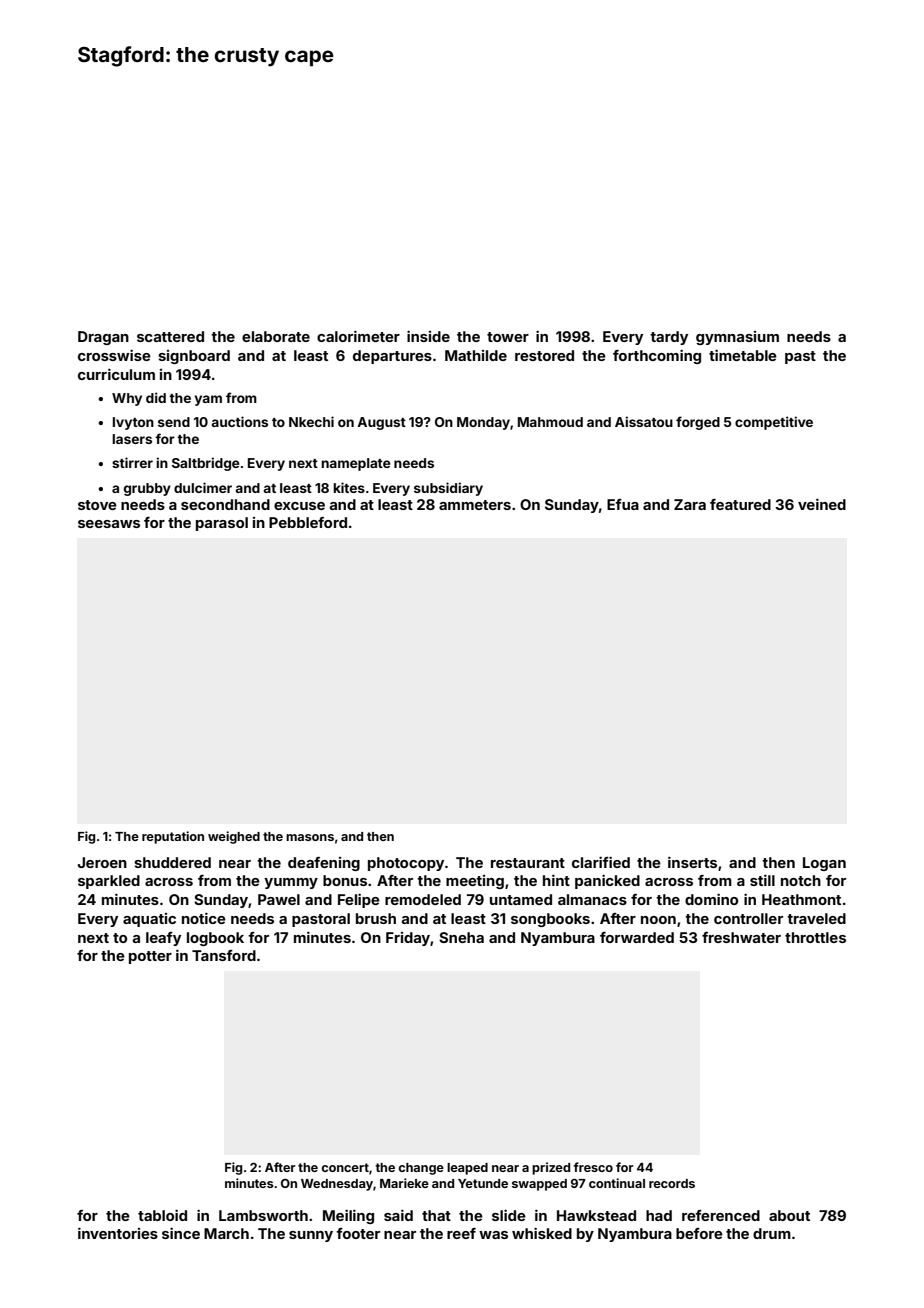  Describe the element at coordinates (103, 338) in the screenshot. I see `Dragan` at that location.
